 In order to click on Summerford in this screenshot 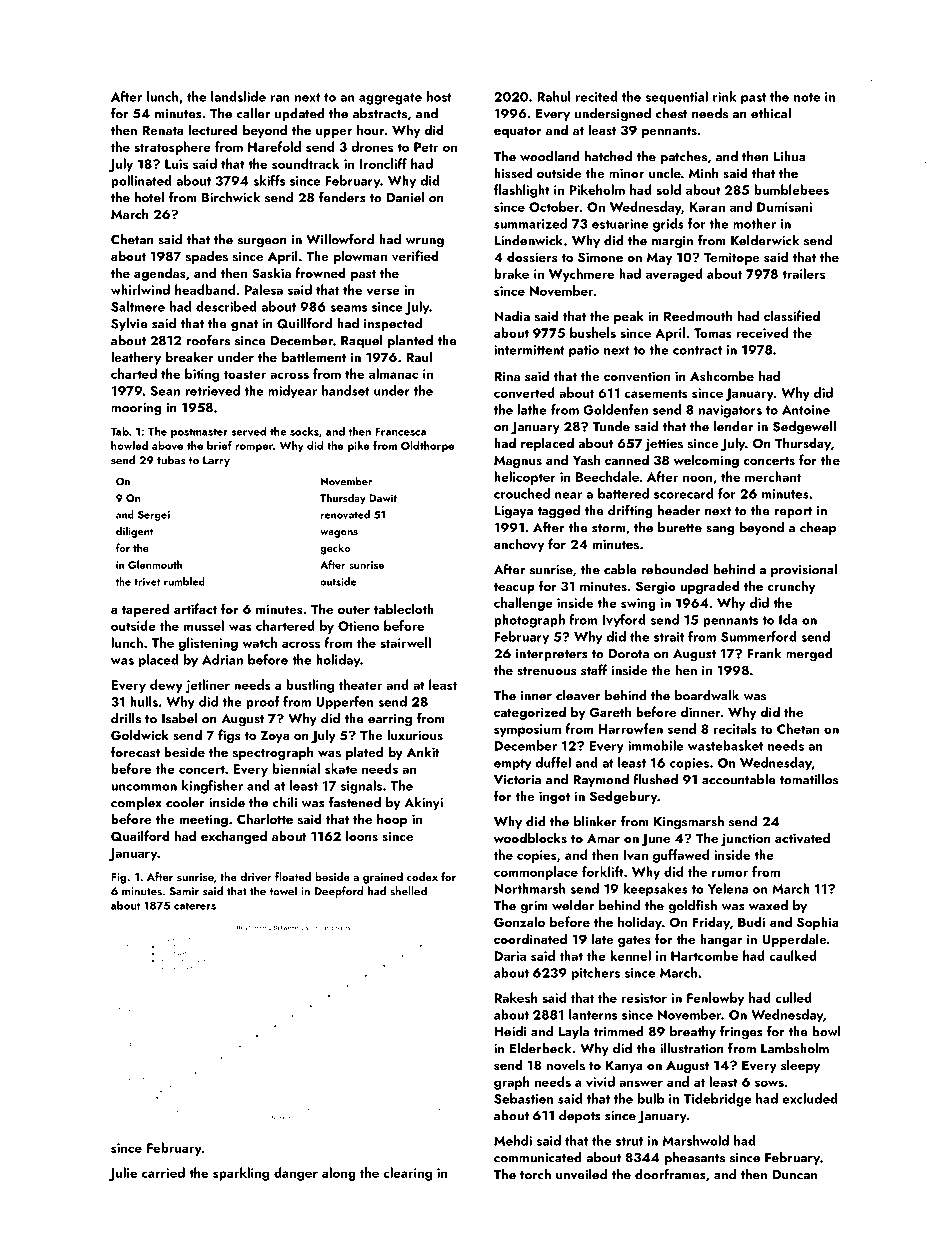, I will do `click(759, 636)`.
